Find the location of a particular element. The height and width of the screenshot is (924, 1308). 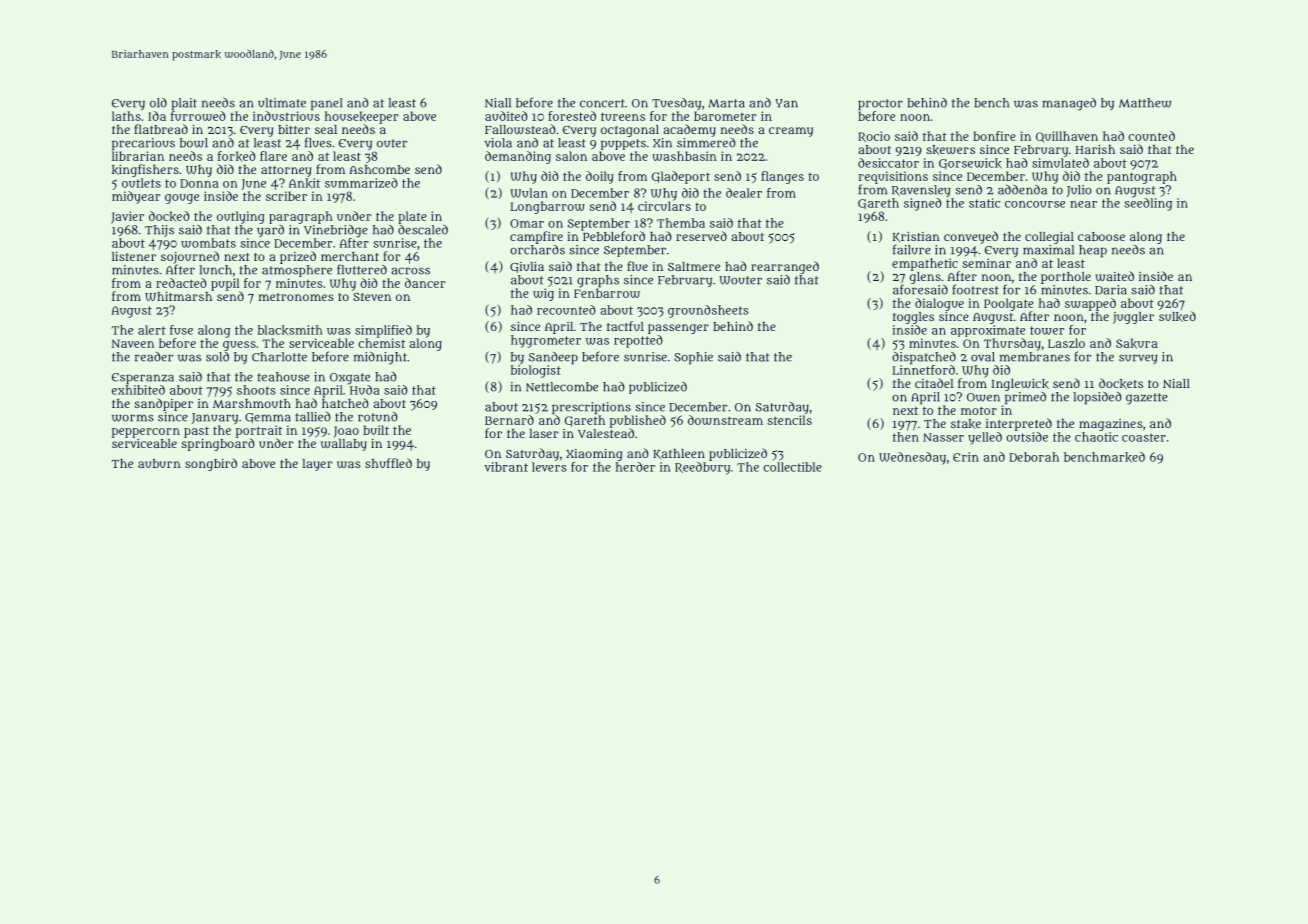

circulars is located at coordinates (664, 206).
